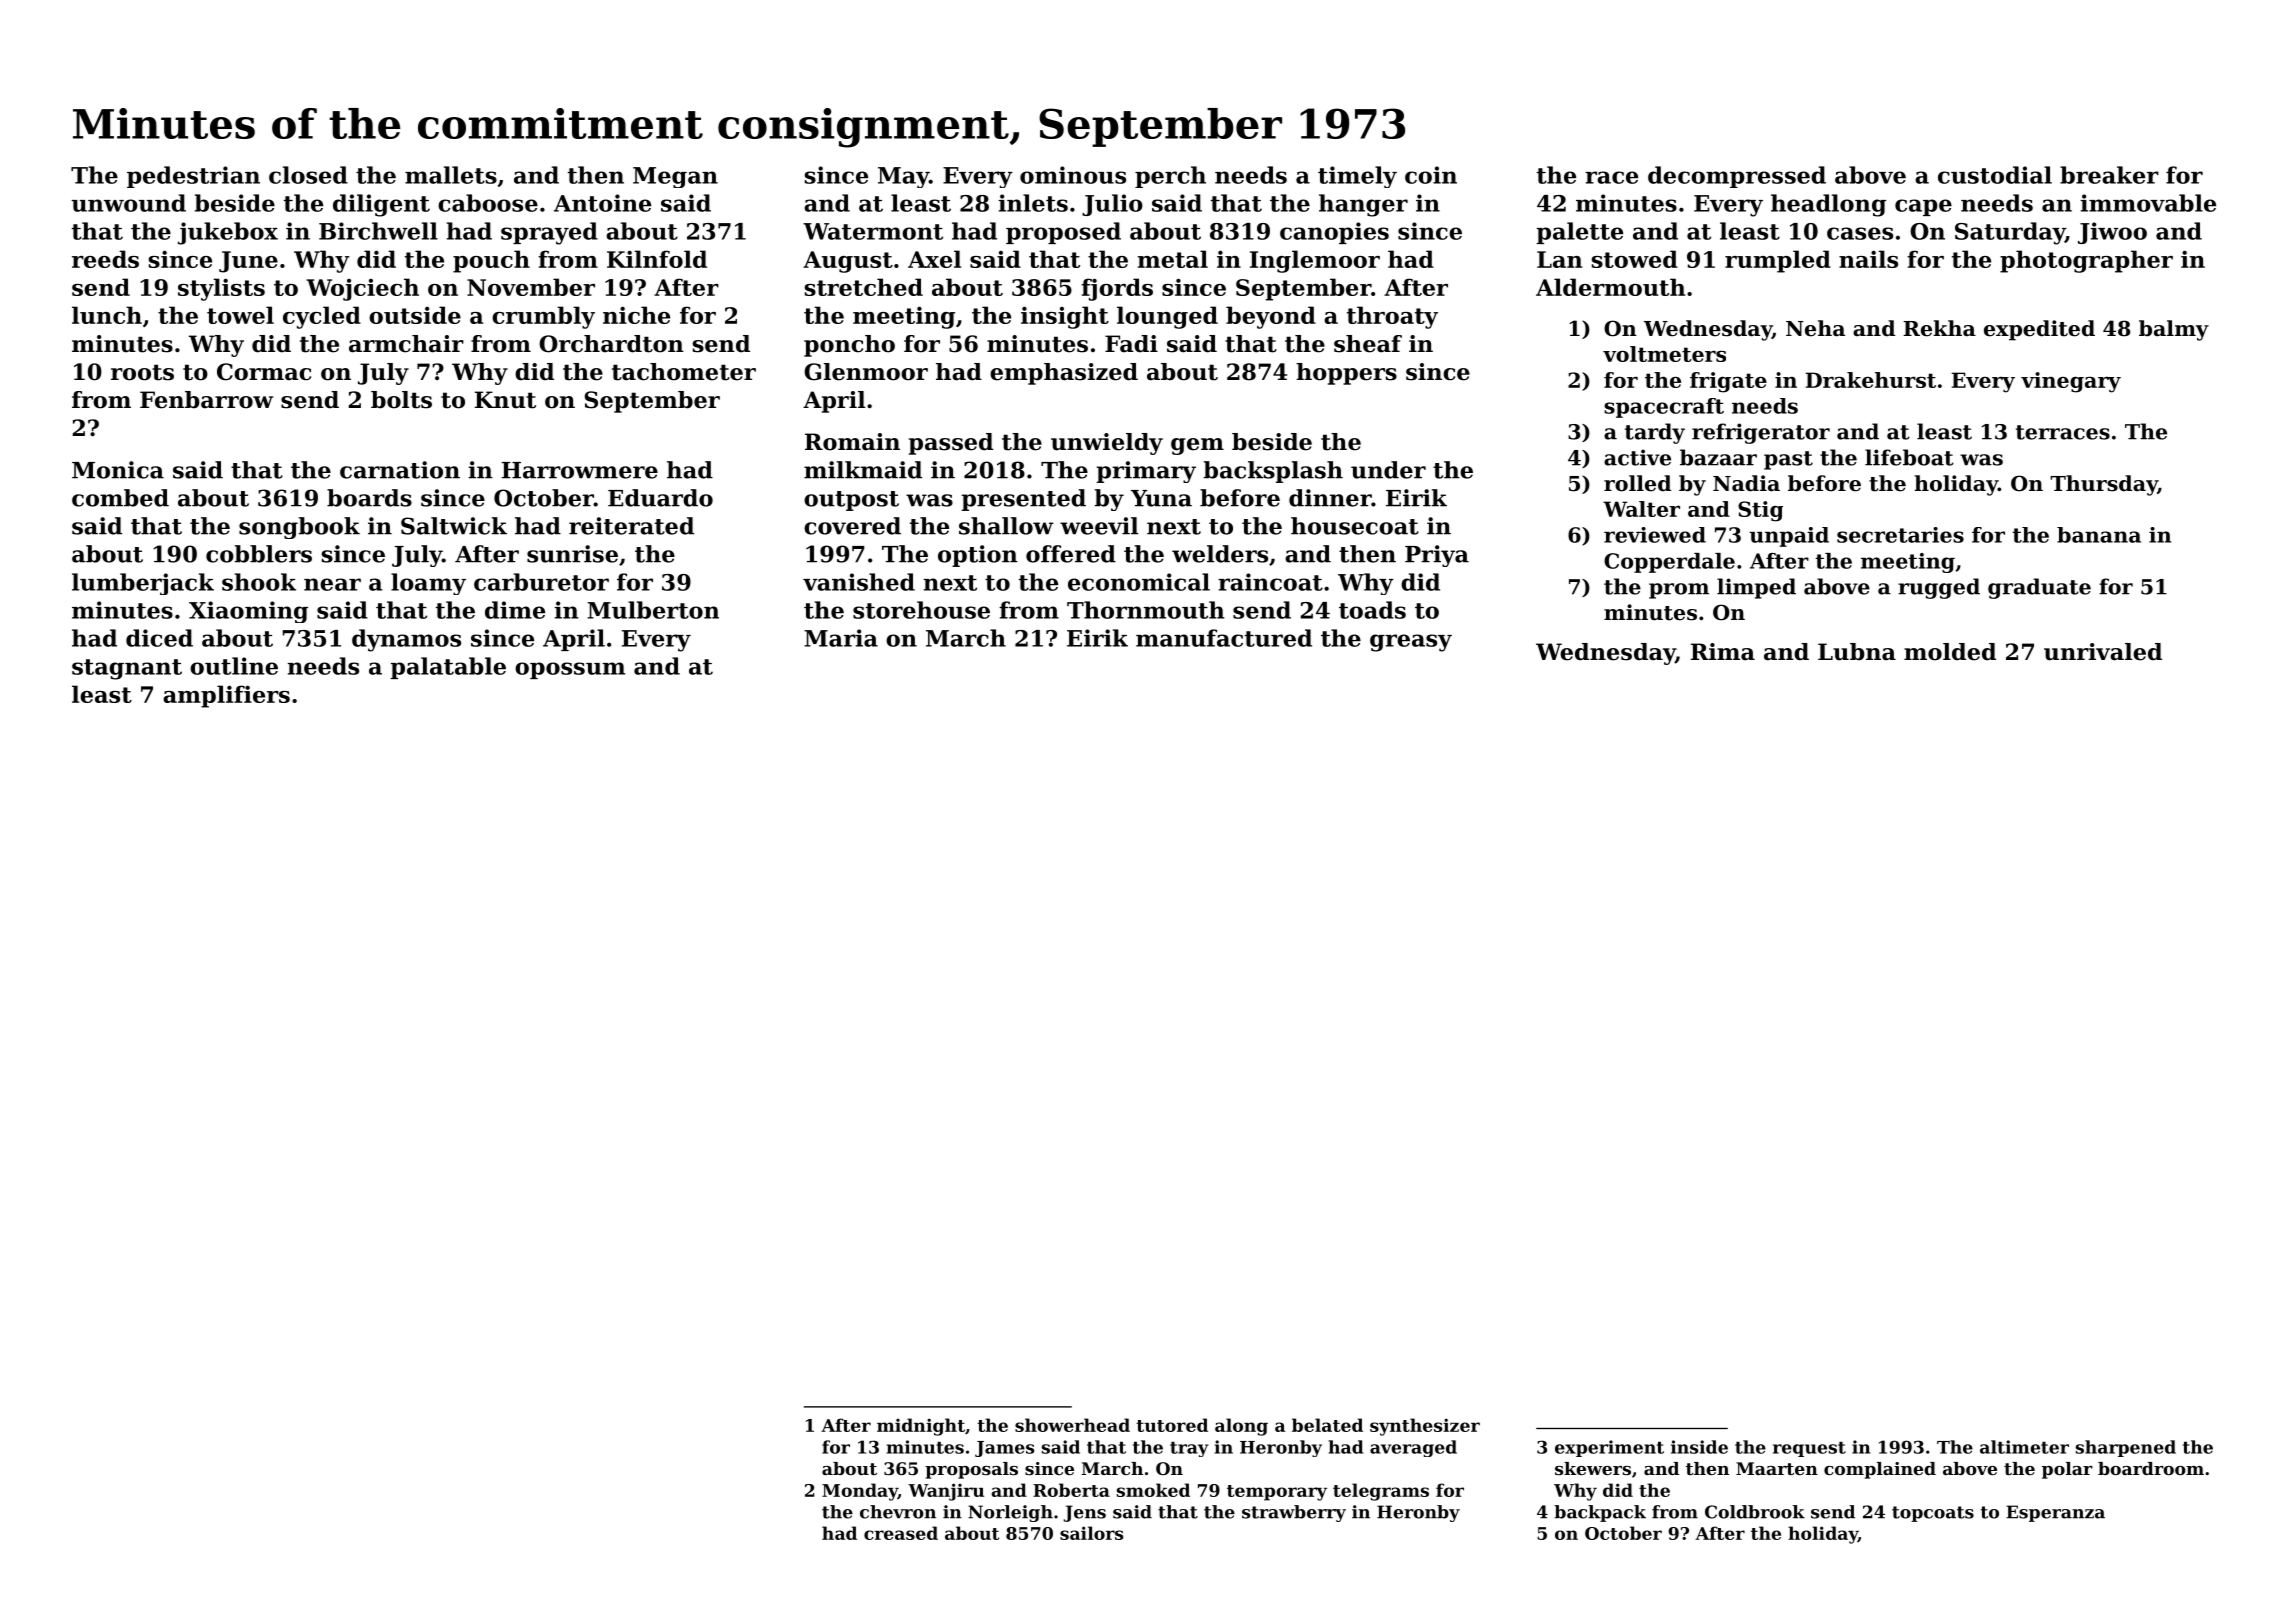 The width and height of the screenshot is (2292, 1620). I want to click on Romain, so click(852, 442).
